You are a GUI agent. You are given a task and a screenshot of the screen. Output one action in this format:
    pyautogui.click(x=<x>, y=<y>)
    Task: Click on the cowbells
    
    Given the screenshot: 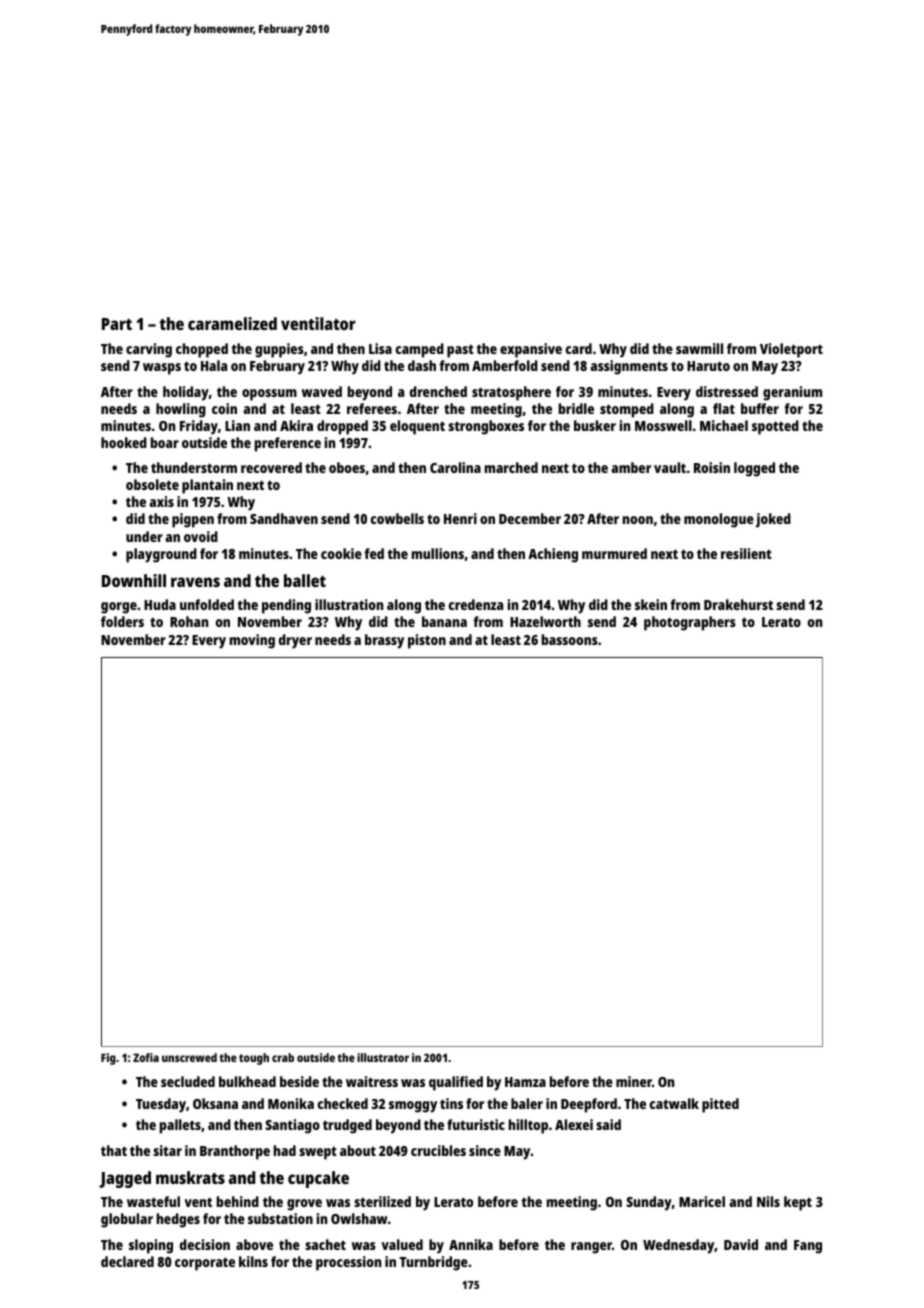 What is the action you would take?
    pyautogui.click(x=397, y=518)
